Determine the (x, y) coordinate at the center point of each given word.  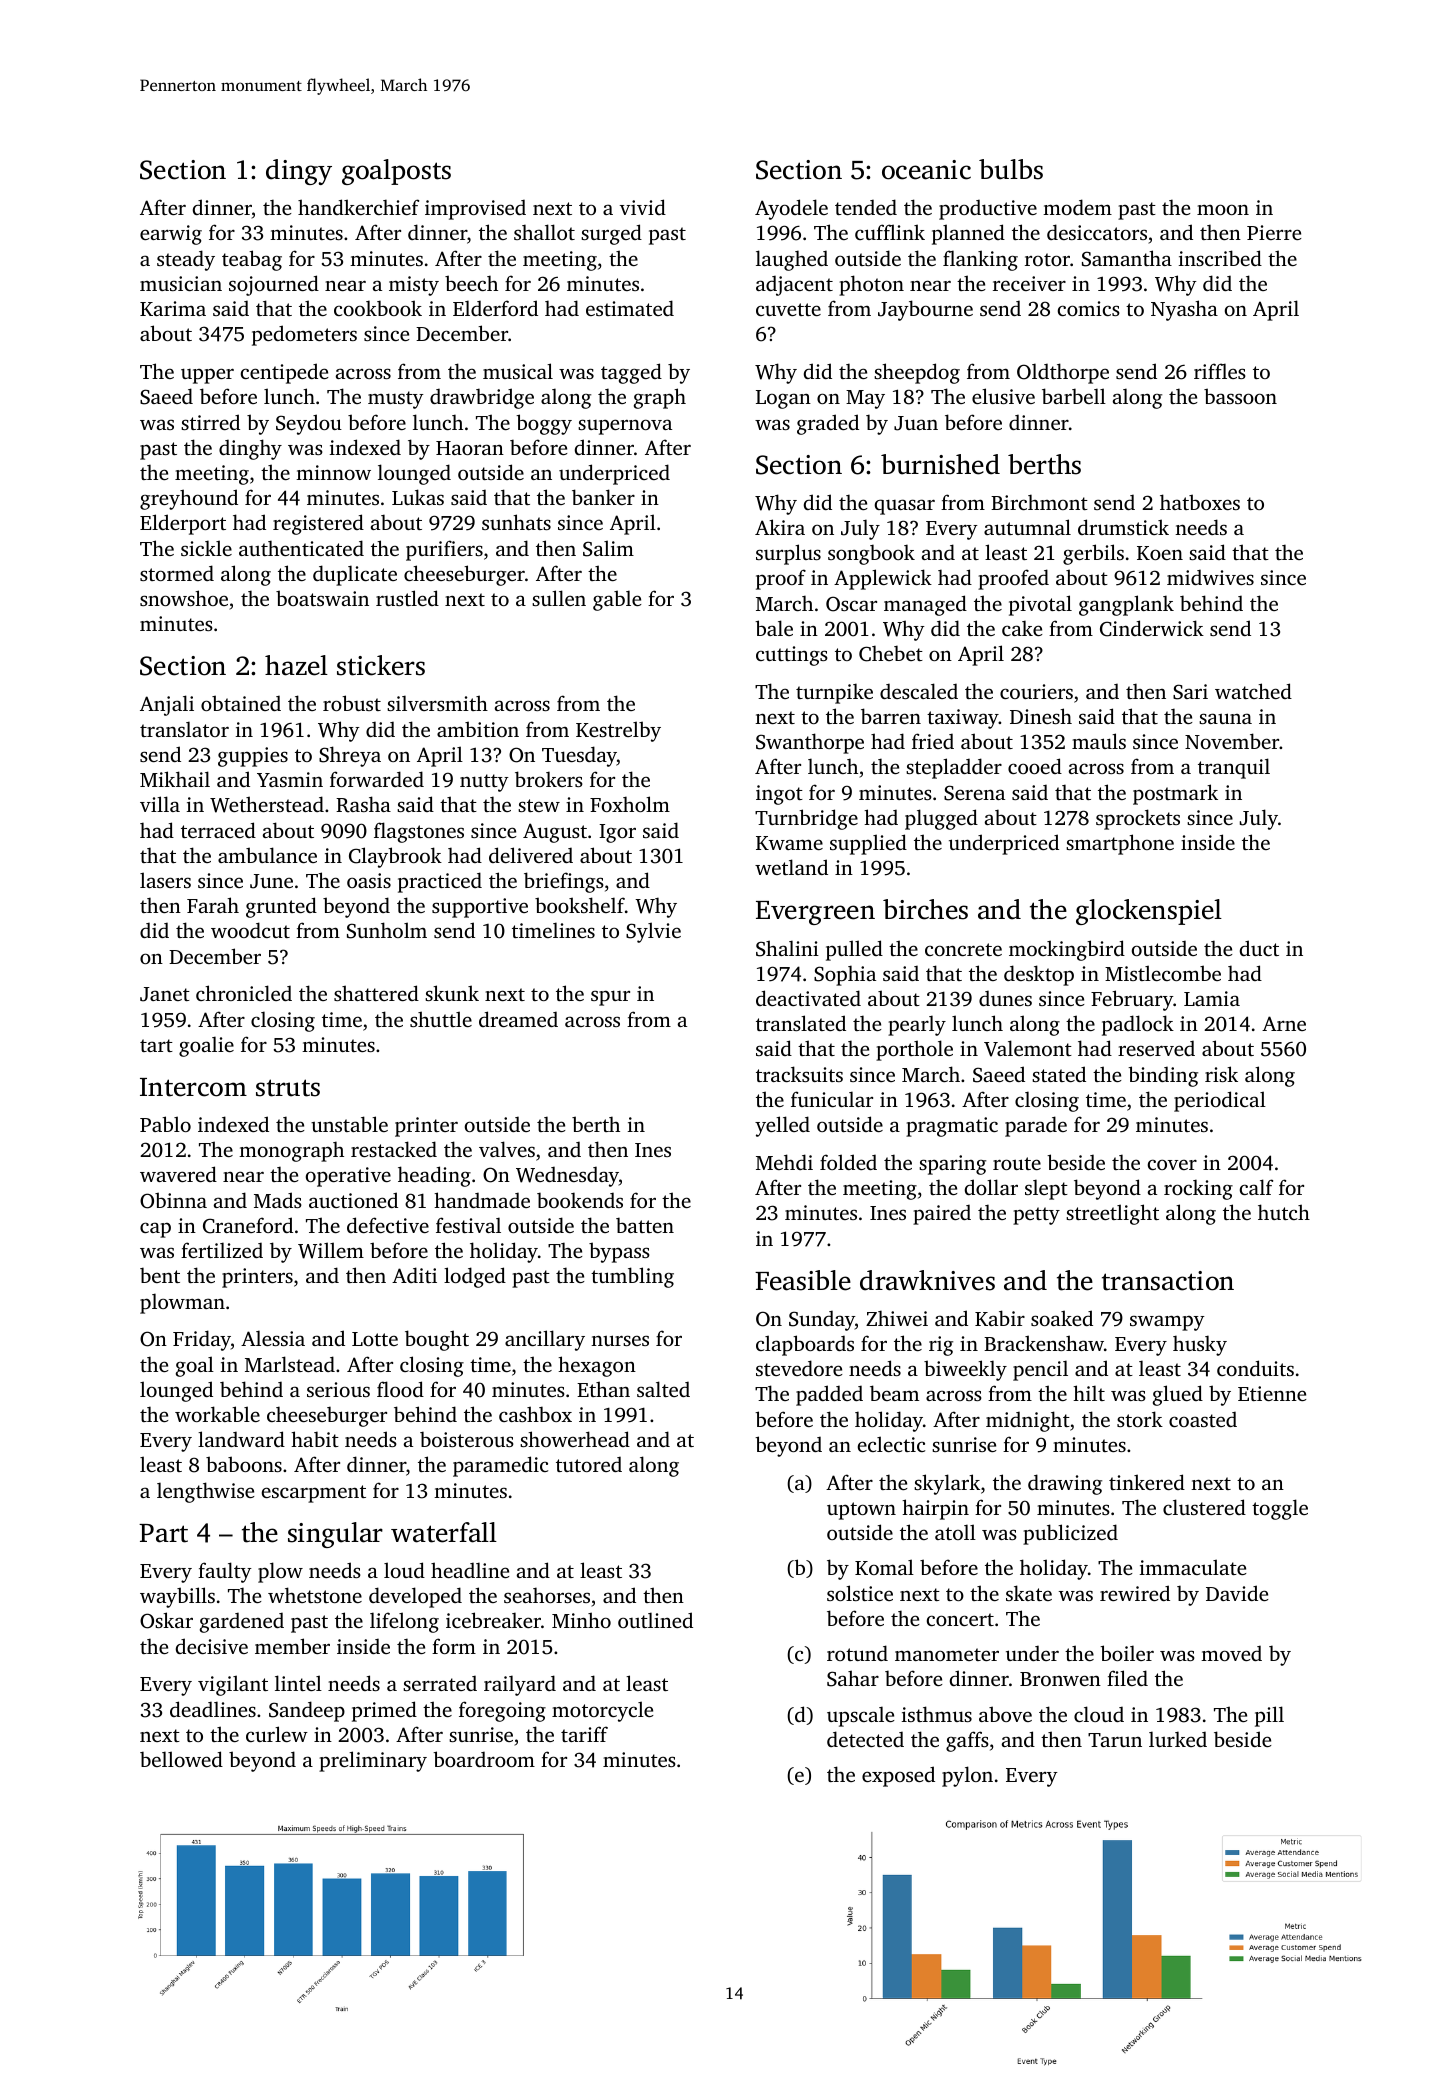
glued (1178, 1395)
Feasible (803, 1280)
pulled (854, 950)
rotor (1047, 259)
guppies (253, 757)
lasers (165, 880)
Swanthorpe (810, 743)
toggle (1280, 1509)
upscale (860, 1716)
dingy (299, 172)
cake (1022, 628)
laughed (792, 260)
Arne (1284, 1023)
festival (468, 1225)
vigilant (233, 1685)
